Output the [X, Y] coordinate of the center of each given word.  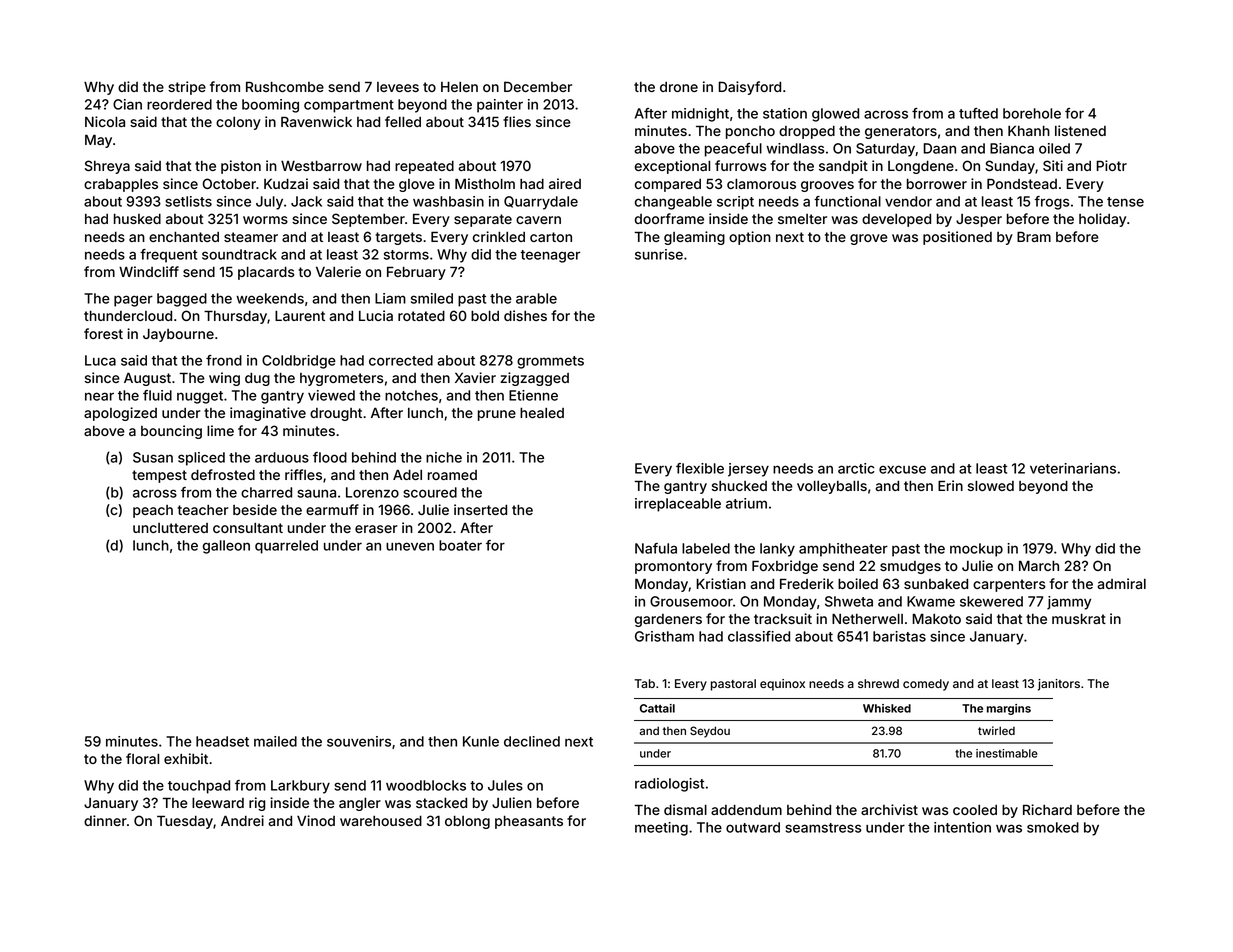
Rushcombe [285, 87]
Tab [644, 683]
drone [679, 87]
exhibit [186, 758]
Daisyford [749, 88]
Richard [1047, 809]
